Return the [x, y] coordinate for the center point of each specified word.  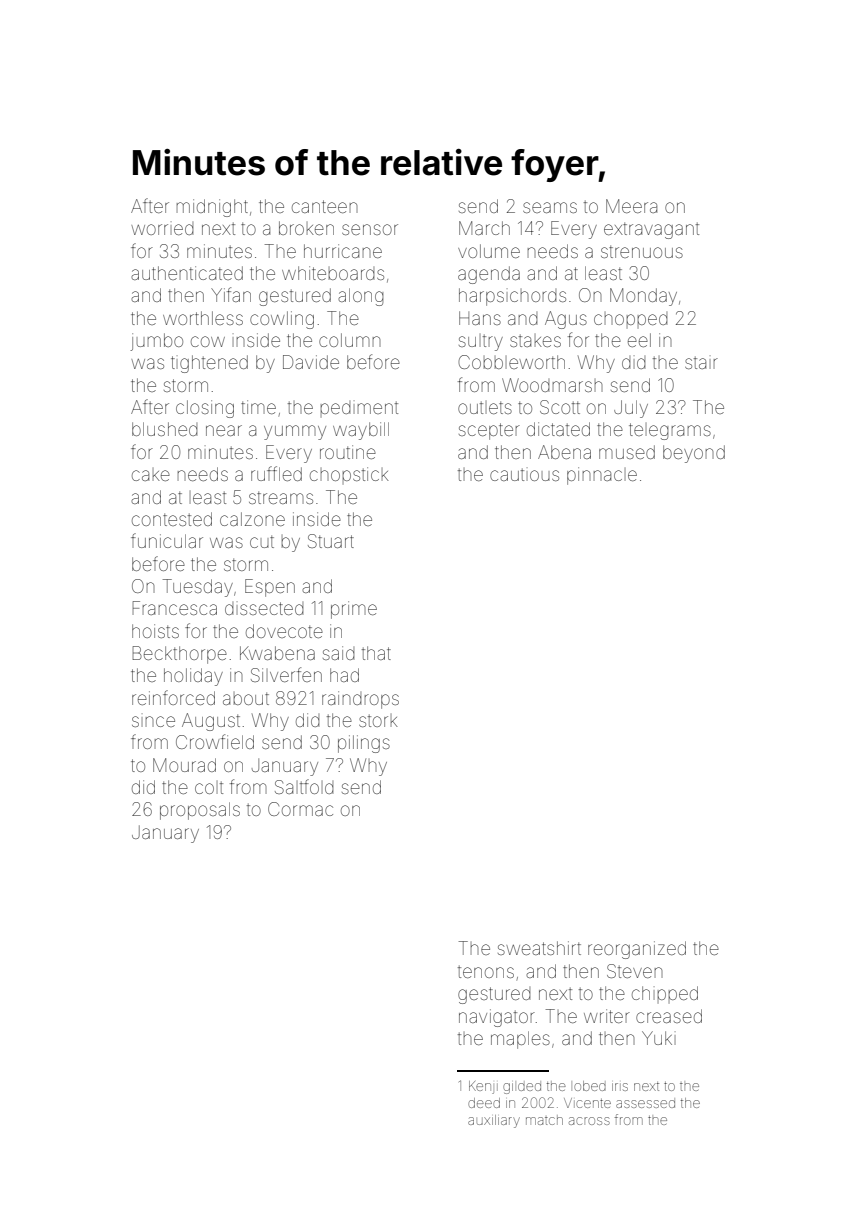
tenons [486, 972]
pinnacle [602, 476]
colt [209, 788]
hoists [155, 631]
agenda [489, 275]
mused [627, 452]
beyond [694, 454]
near [224, 430]
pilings [364, 744]
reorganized [637, 950]
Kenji [483, 1087]
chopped [631, 319]
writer [607, 1016]
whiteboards [333, 273]
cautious [524, 475]
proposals [200, 811]
